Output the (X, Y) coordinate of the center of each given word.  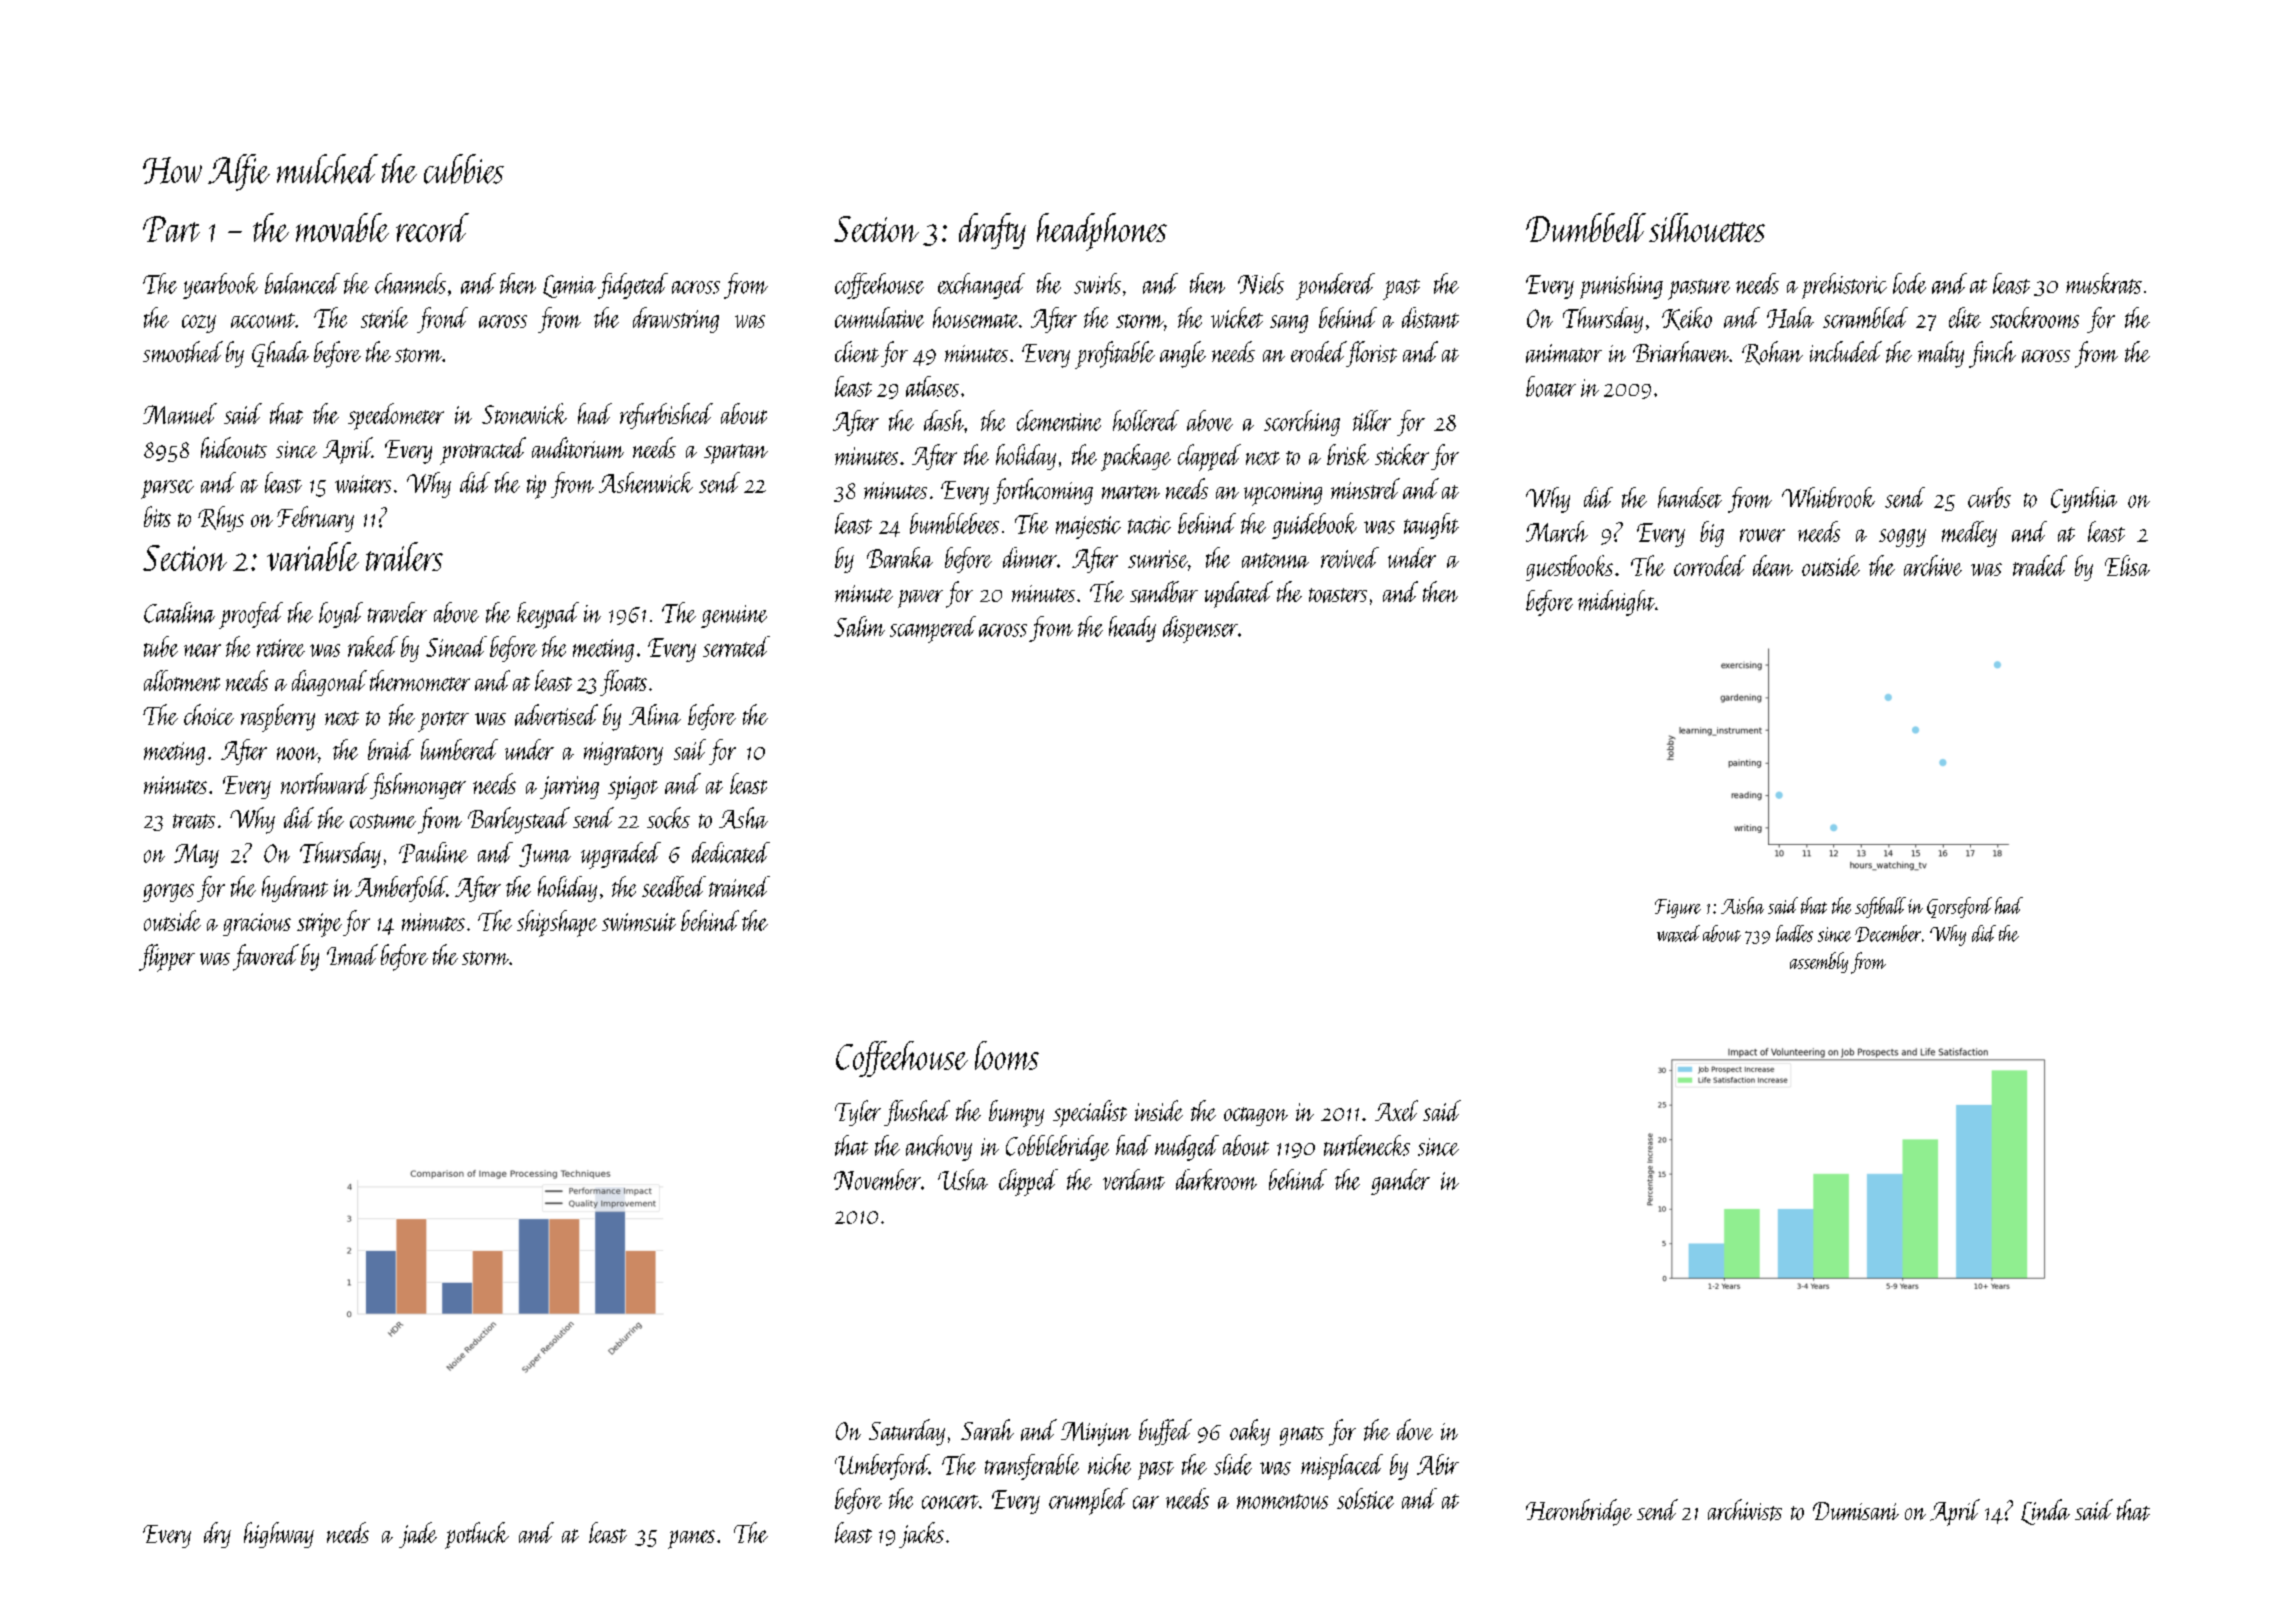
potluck (477, 1535)
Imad (352, 954)
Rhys (221, 519)
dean (1773, 565)
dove (1415, 1429)
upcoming (1283, 494)
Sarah (987, 1430)
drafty (992, 231)
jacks (921, 1535)
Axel (1396, 1110)
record (432, 227)
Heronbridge (1579, 1512)
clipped (1028, 1182)
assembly (1819, 962)
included (1846, 351)
